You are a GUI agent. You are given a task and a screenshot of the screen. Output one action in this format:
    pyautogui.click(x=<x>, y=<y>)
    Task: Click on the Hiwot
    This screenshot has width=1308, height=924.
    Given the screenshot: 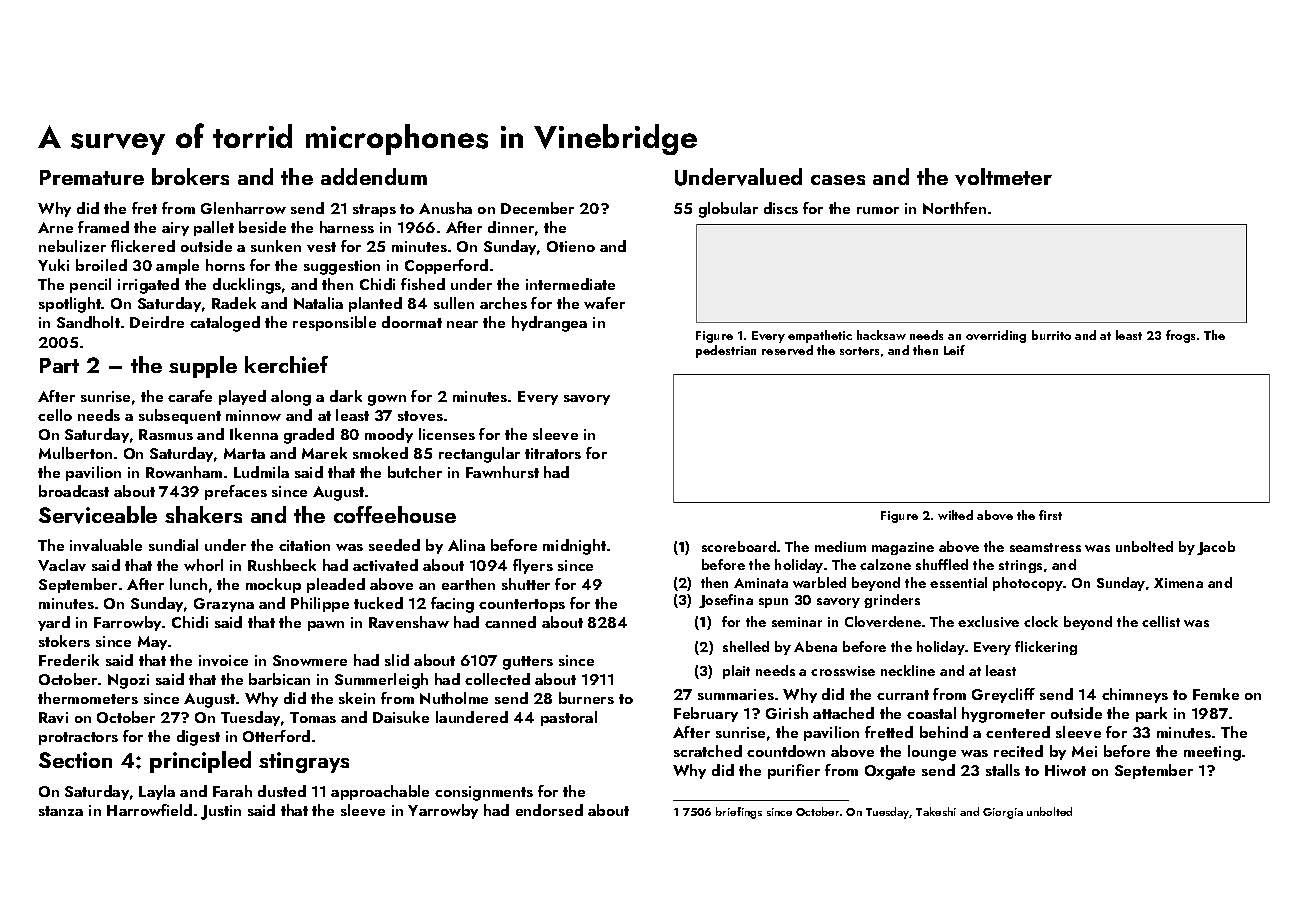 What is the action you would take?
    pyautogui.click(x=1065, y=770)
